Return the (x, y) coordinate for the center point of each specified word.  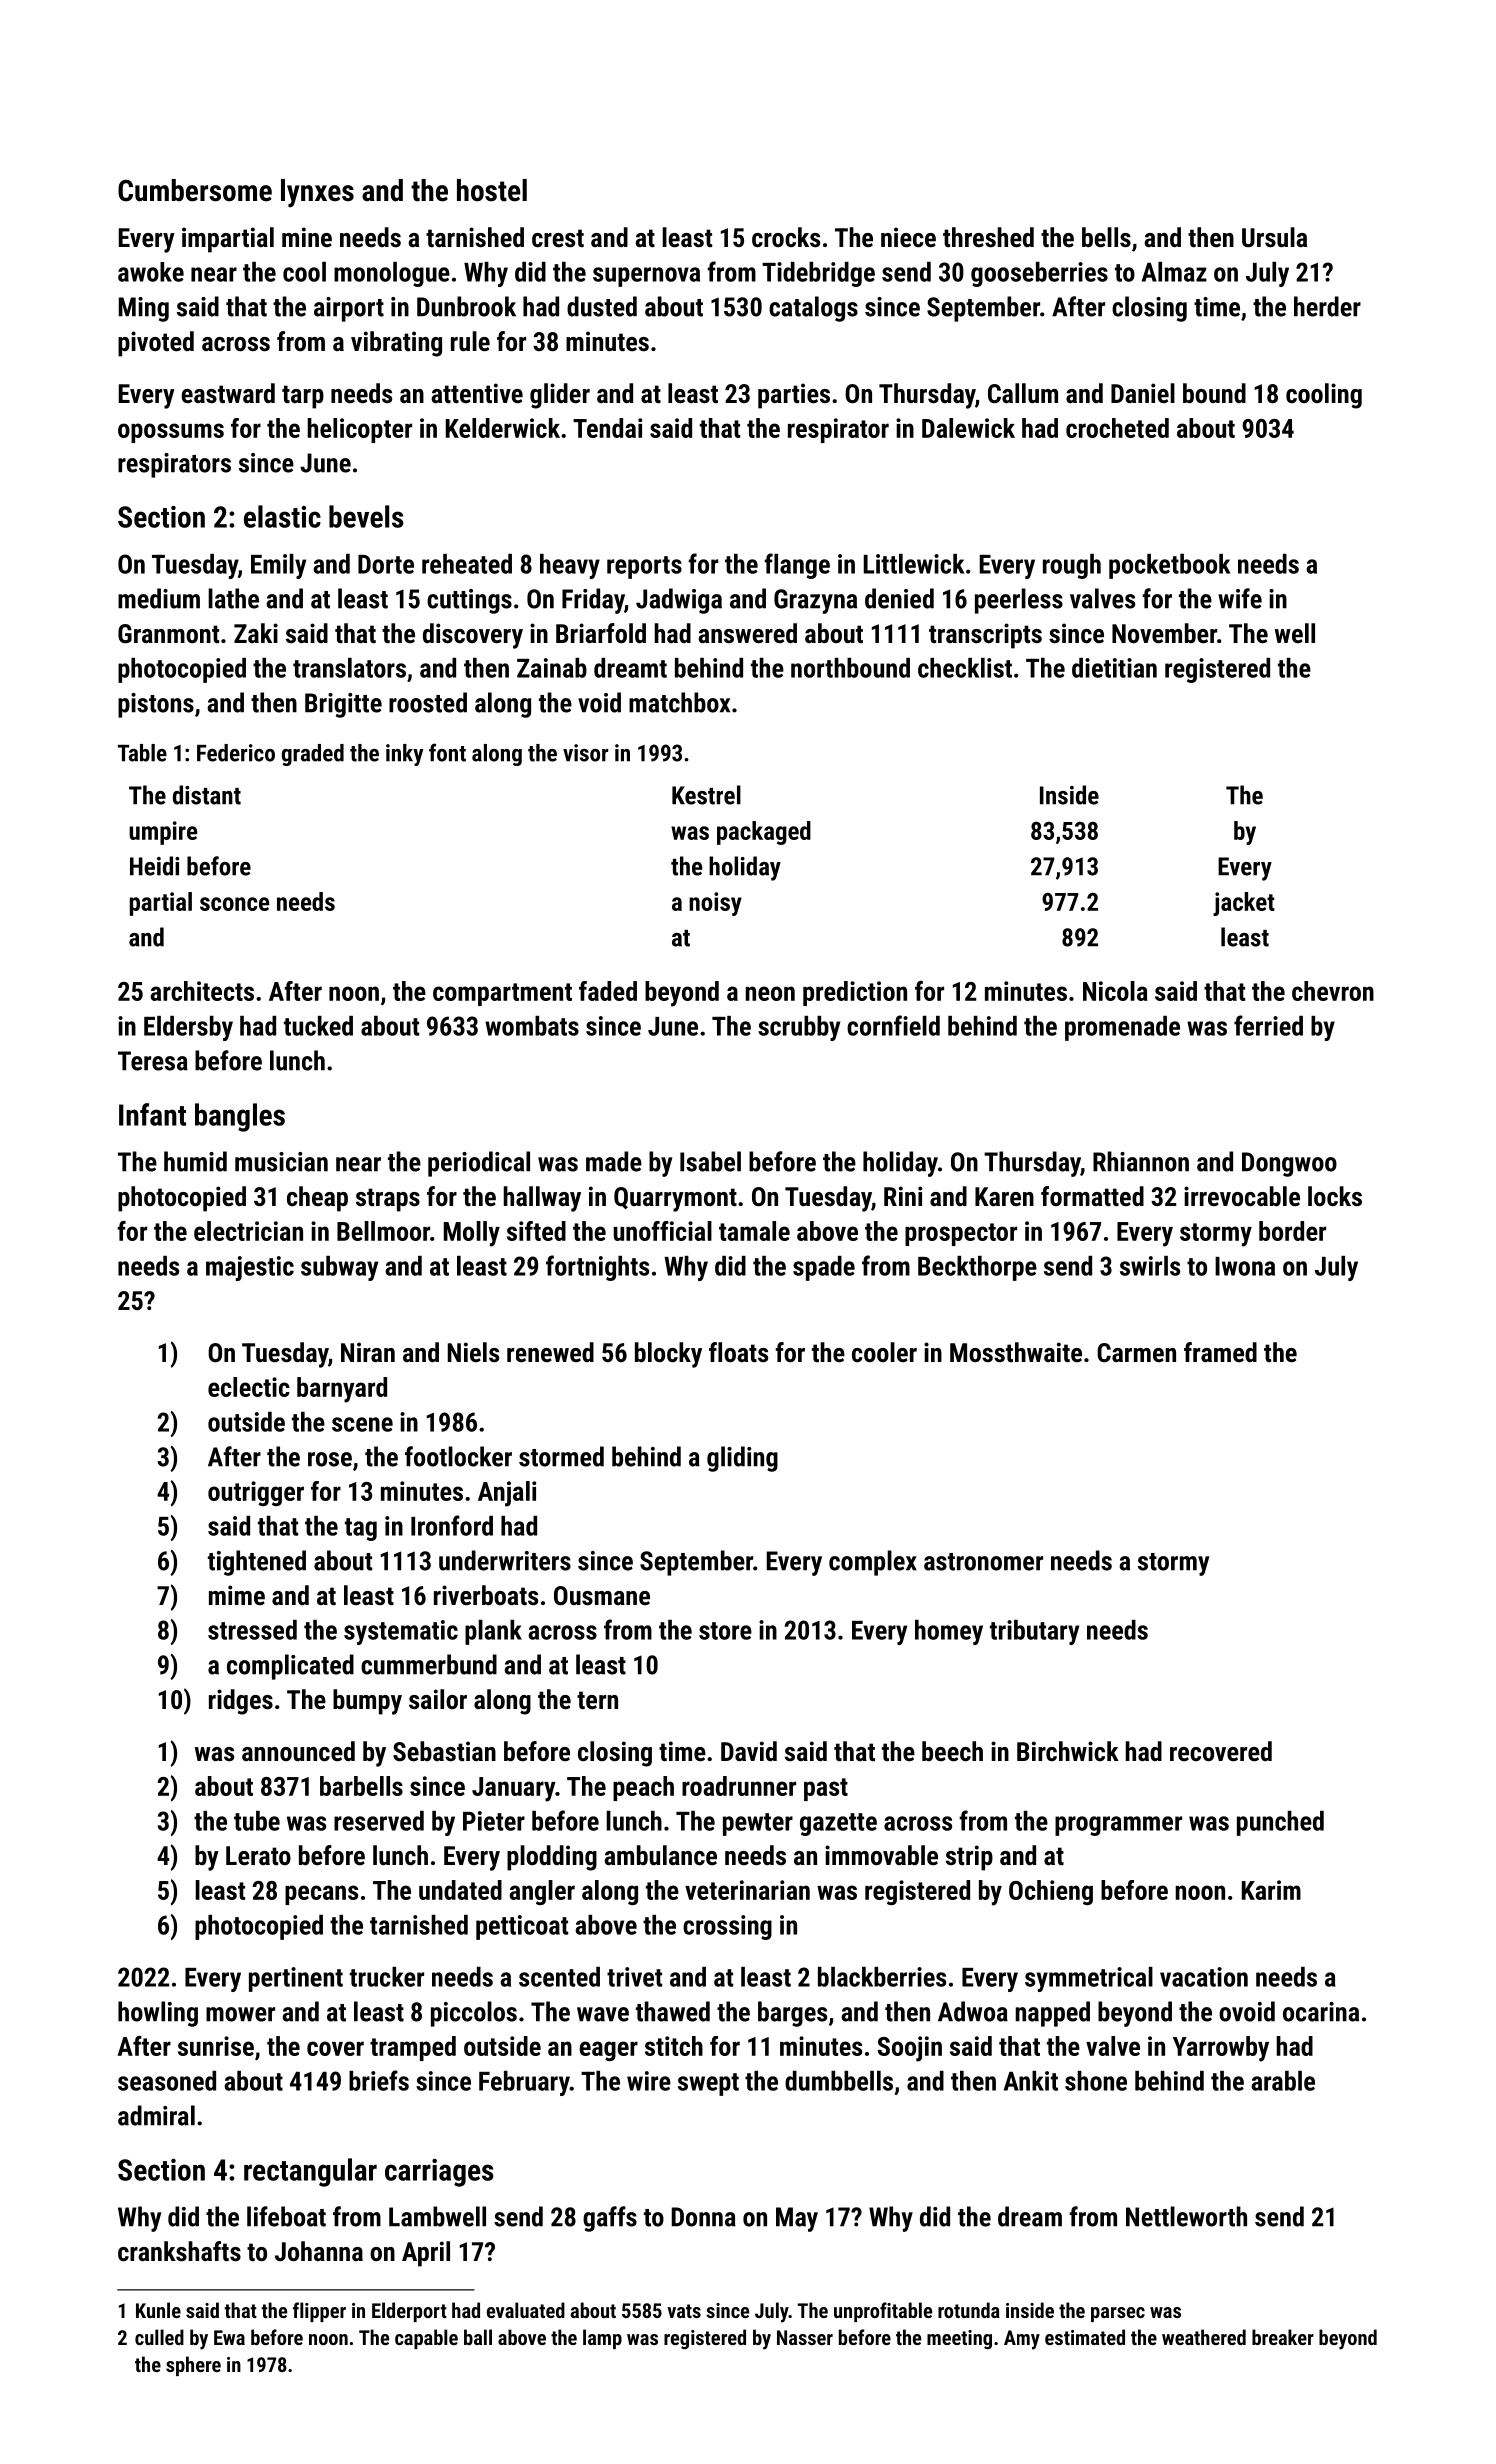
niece (908, 237)
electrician (248, 1231)
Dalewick (968, 428)
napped (1052, 2014)
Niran (368, 1352)
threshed (988, 237)
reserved (379, 1821)
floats (738, 1352)
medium (159, 598)
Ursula (1274, 237)
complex (873, 1563)
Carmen (1136, 1352)
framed (1220, 1352)
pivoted (156, 344)
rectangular (310, 2172)
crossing (727, 1927)
